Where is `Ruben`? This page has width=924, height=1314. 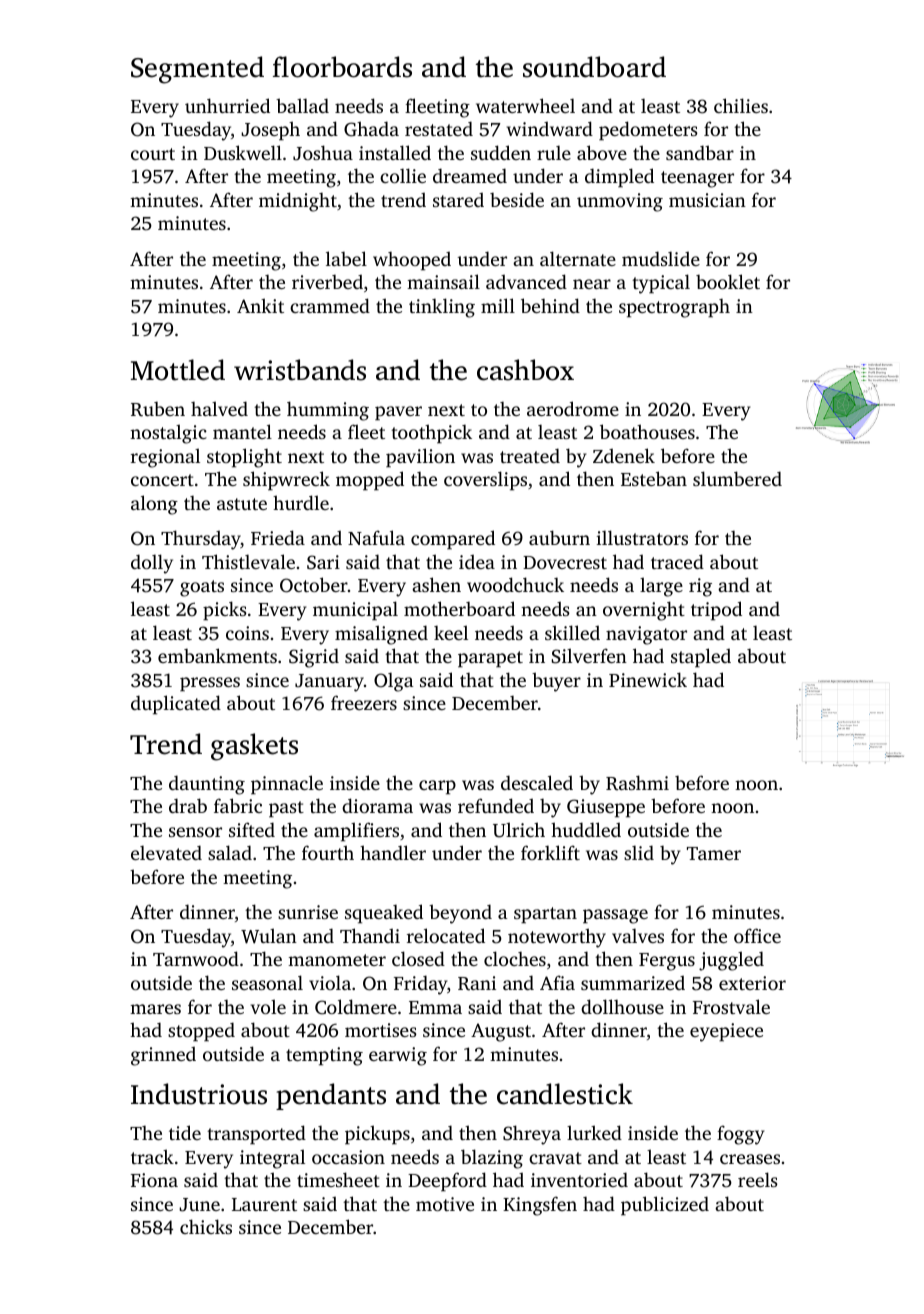
Ruben is located at coordinates (158, 409).
